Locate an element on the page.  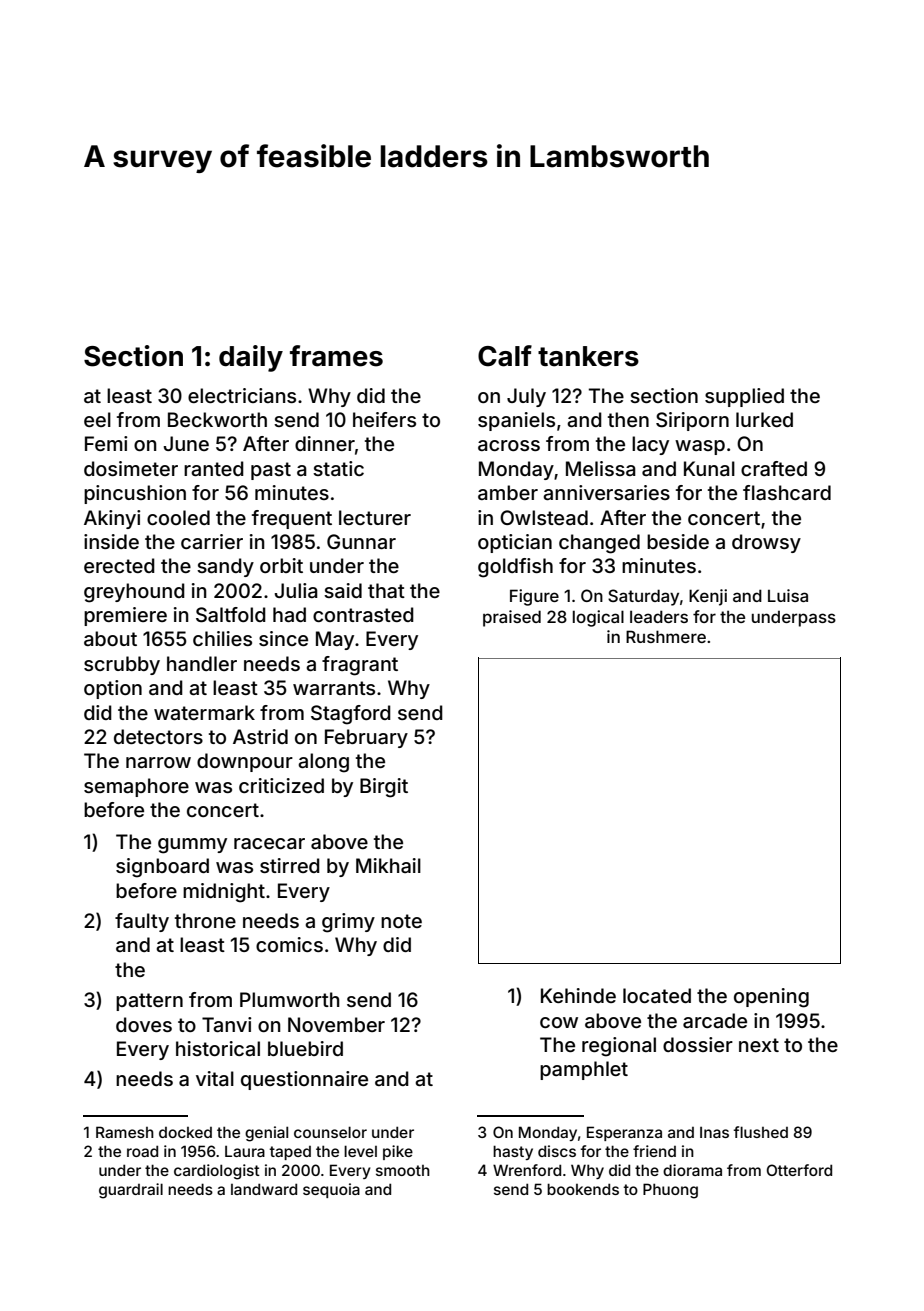
dosimeter is located at coordinates (131, 468).
